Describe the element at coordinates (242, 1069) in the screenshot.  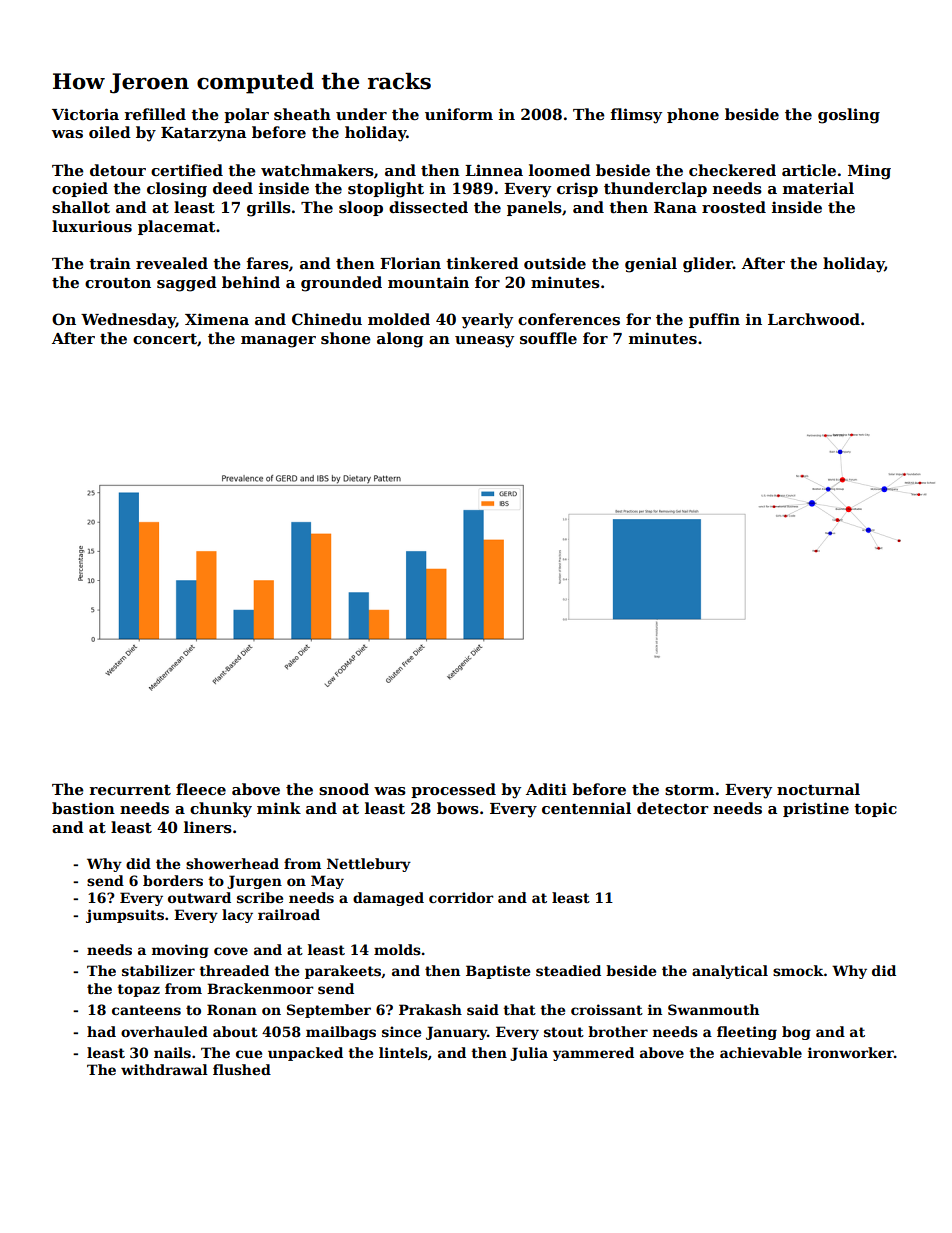
I see `flushed` at that location.
